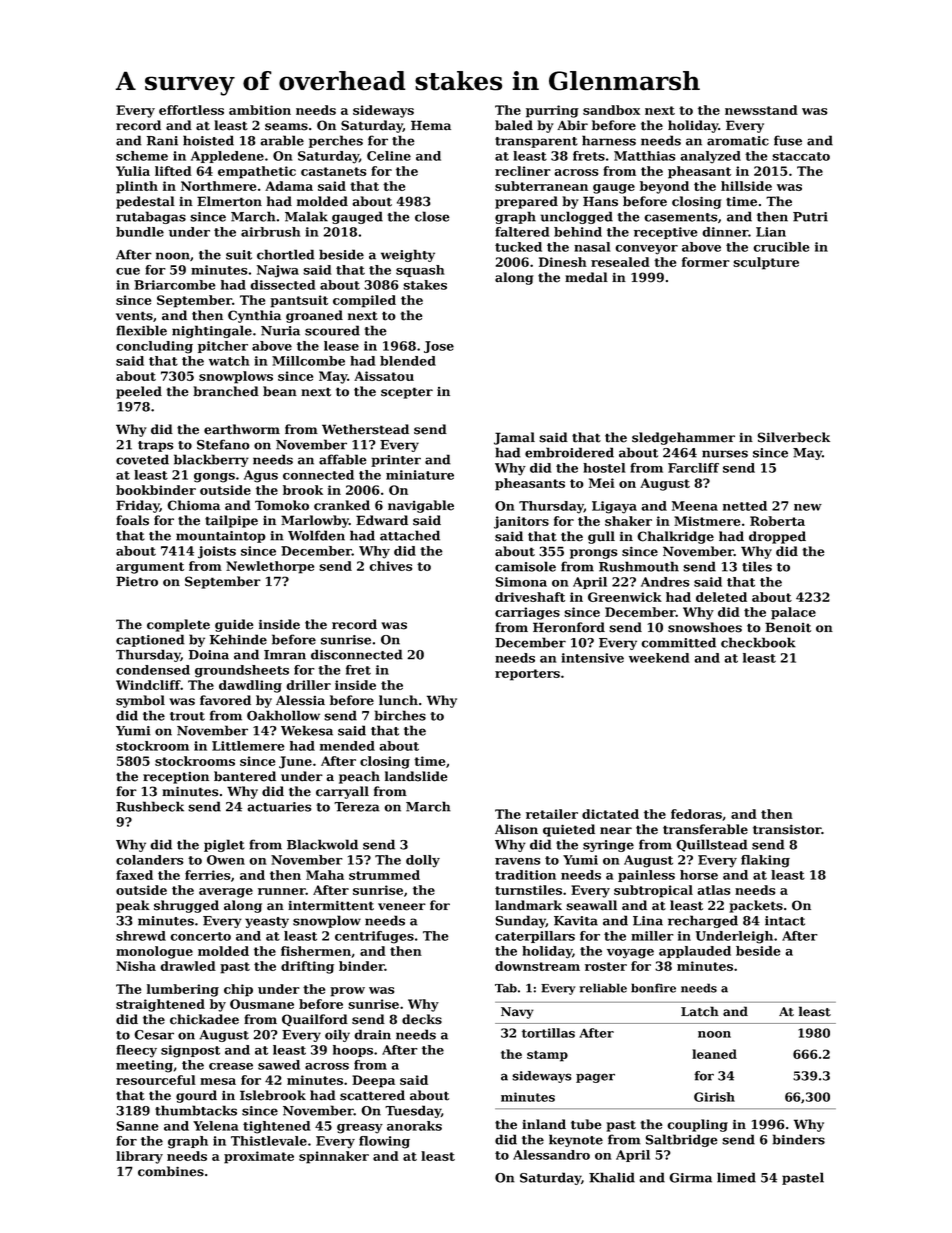 Image resolution: width=952 pixels, height=1233 pixels. What do you see at coordinates (191, 110) in the image?
I see `effortless` at bounding box center [191, 110].
